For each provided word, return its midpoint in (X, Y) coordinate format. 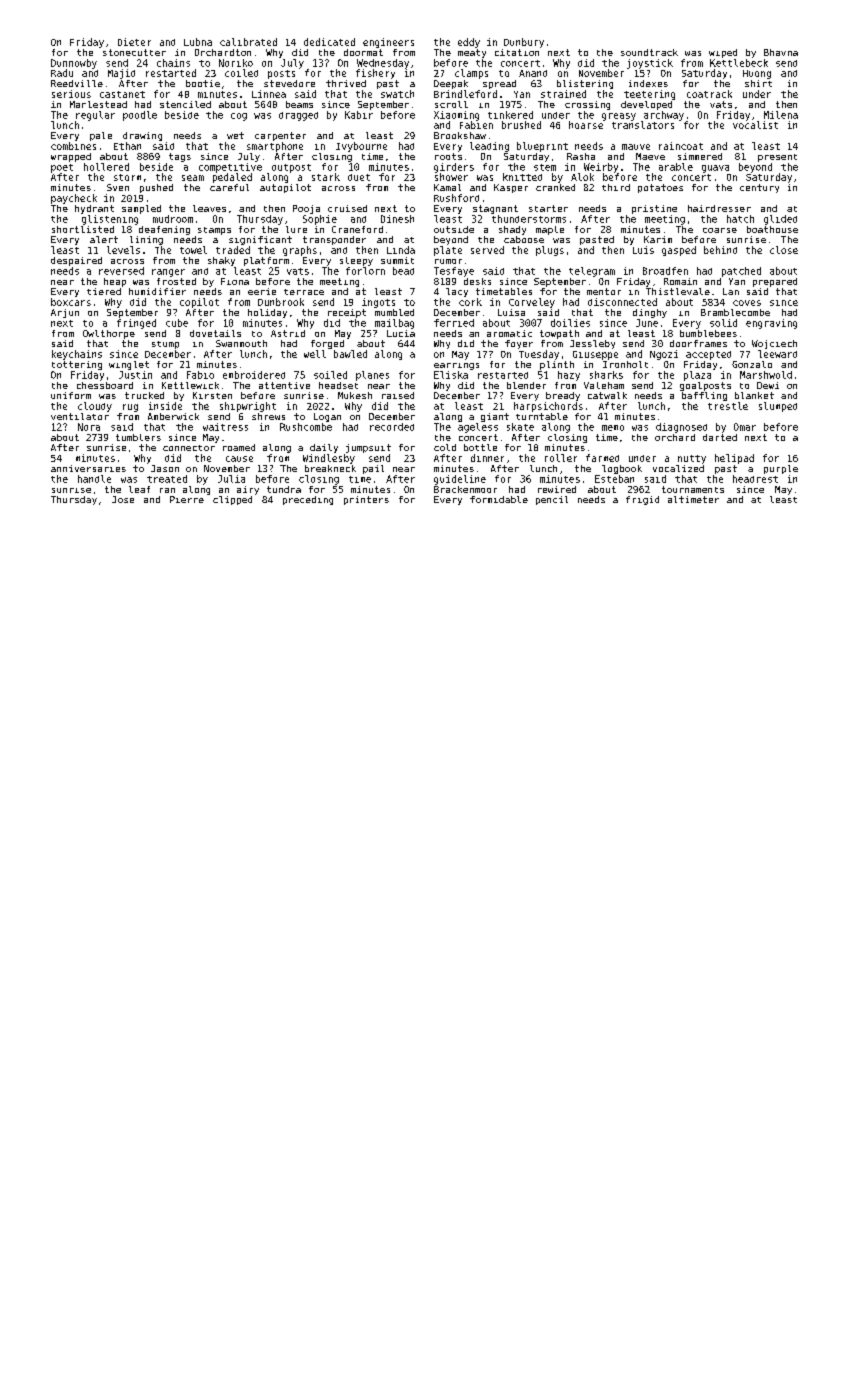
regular (95, 116)
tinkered (510, 115)
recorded (392, 427)
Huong (757, 74)
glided (780, 220)
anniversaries (88, 468)
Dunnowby (74, 64)
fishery (375, 74)
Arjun (65, 313)
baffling (704, 396)
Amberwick (173, 416)
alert (104, 239)
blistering (585, 84)
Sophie (320, 220)
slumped (778, 407)
